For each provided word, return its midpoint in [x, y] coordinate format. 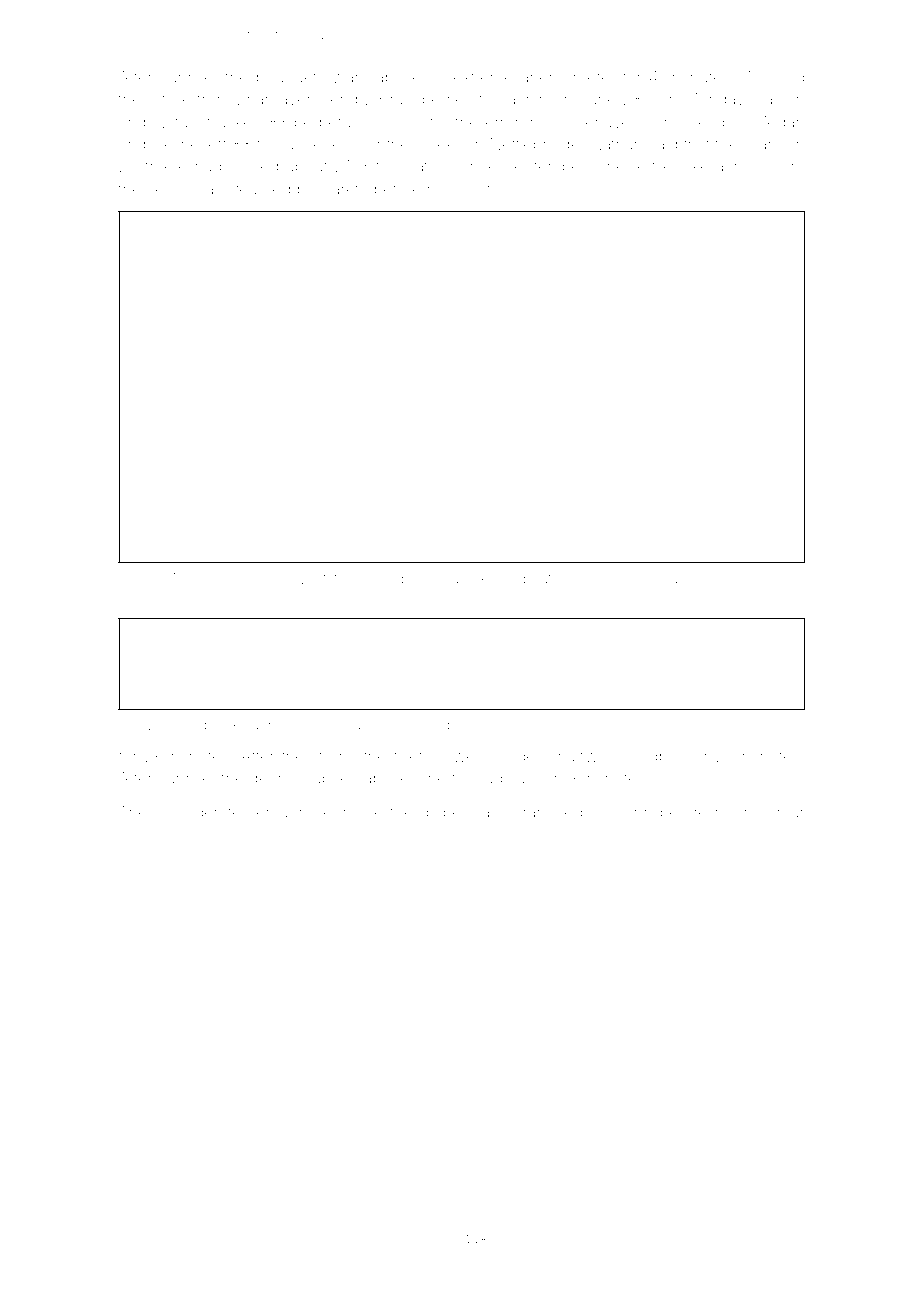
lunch [773, 578]
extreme [483, 77]
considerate [198, 812]
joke [694, 168]
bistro [219, 578]
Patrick [465, 578]
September [545, 167]
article [169, 99]
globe [441, 814]
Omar [784, 811]
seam [166, 190]
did [793, 77]
